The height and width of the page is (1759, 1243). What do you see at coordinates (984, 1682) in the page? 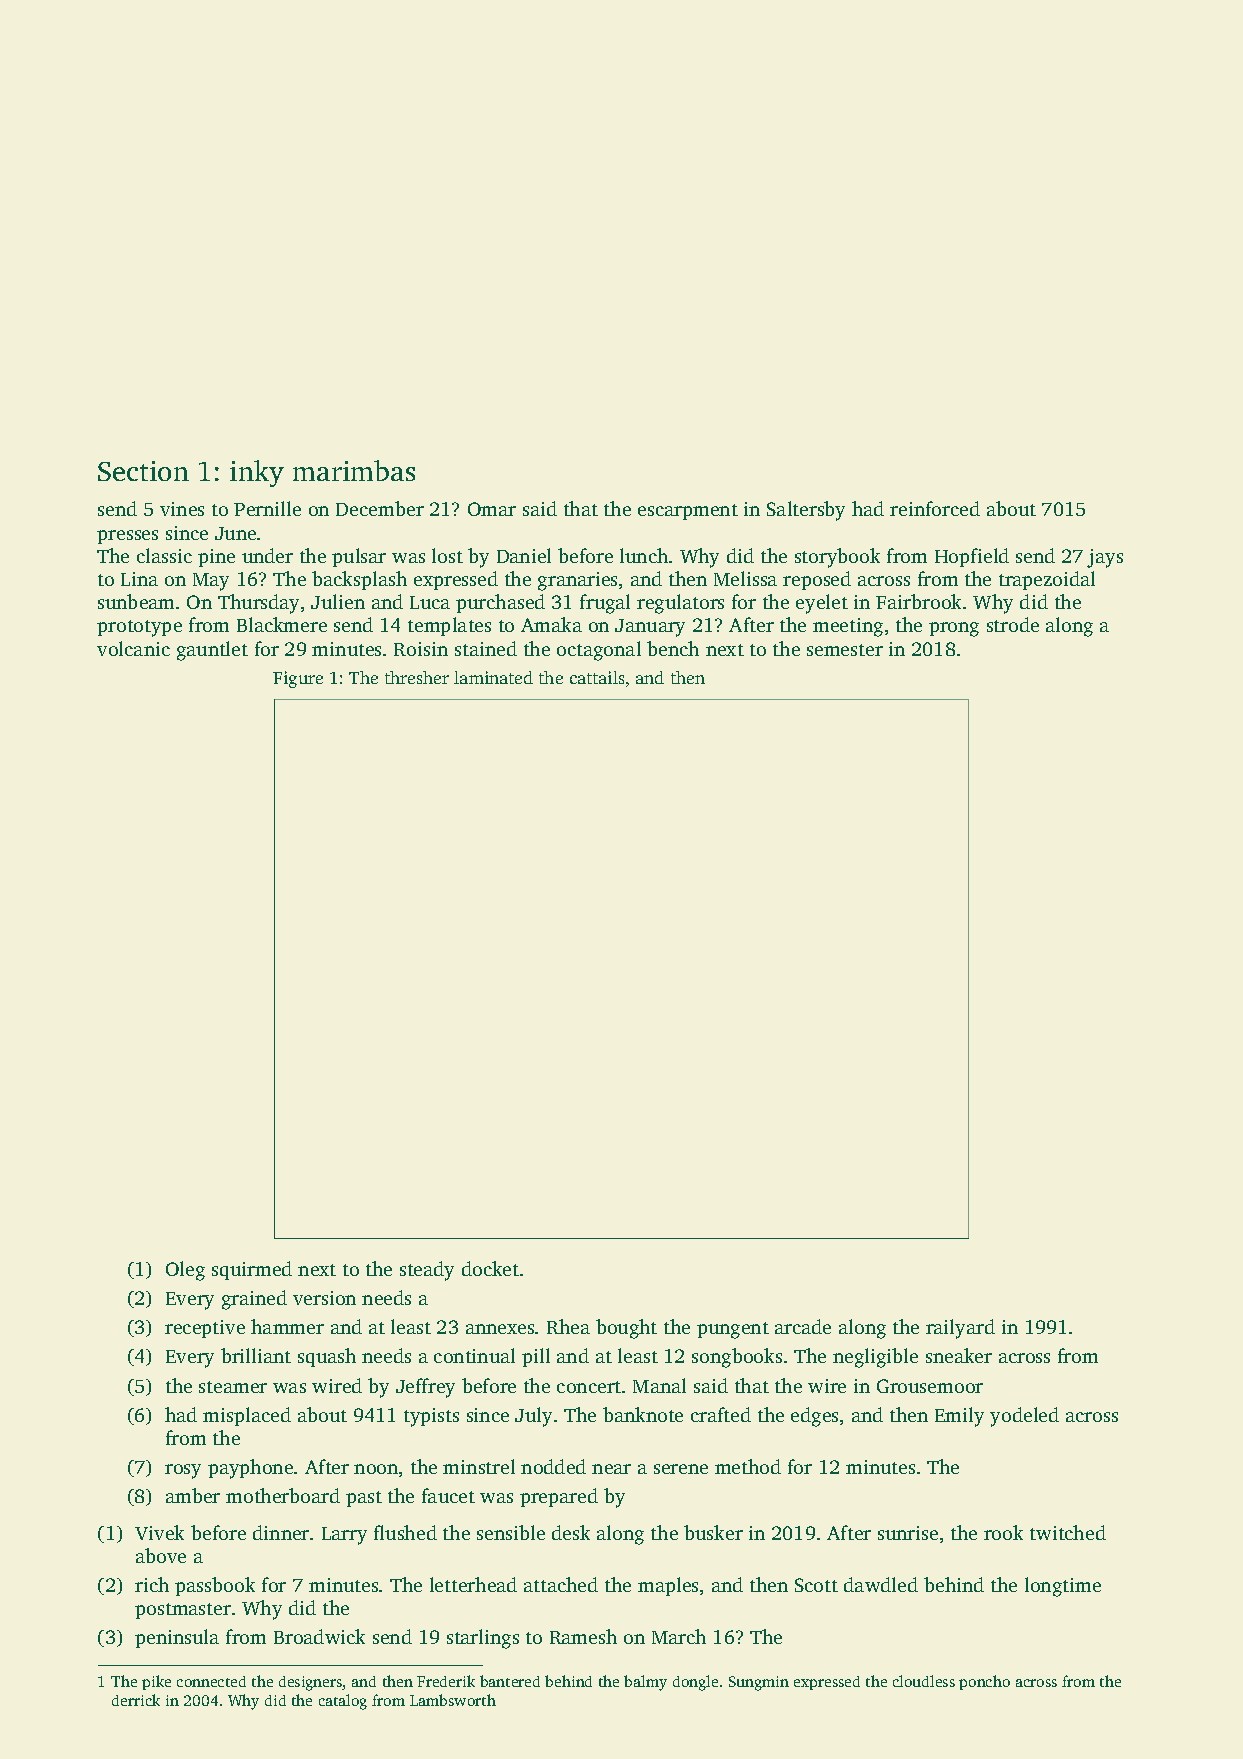
I see `poncho` at bounding box center [984, 1682].
